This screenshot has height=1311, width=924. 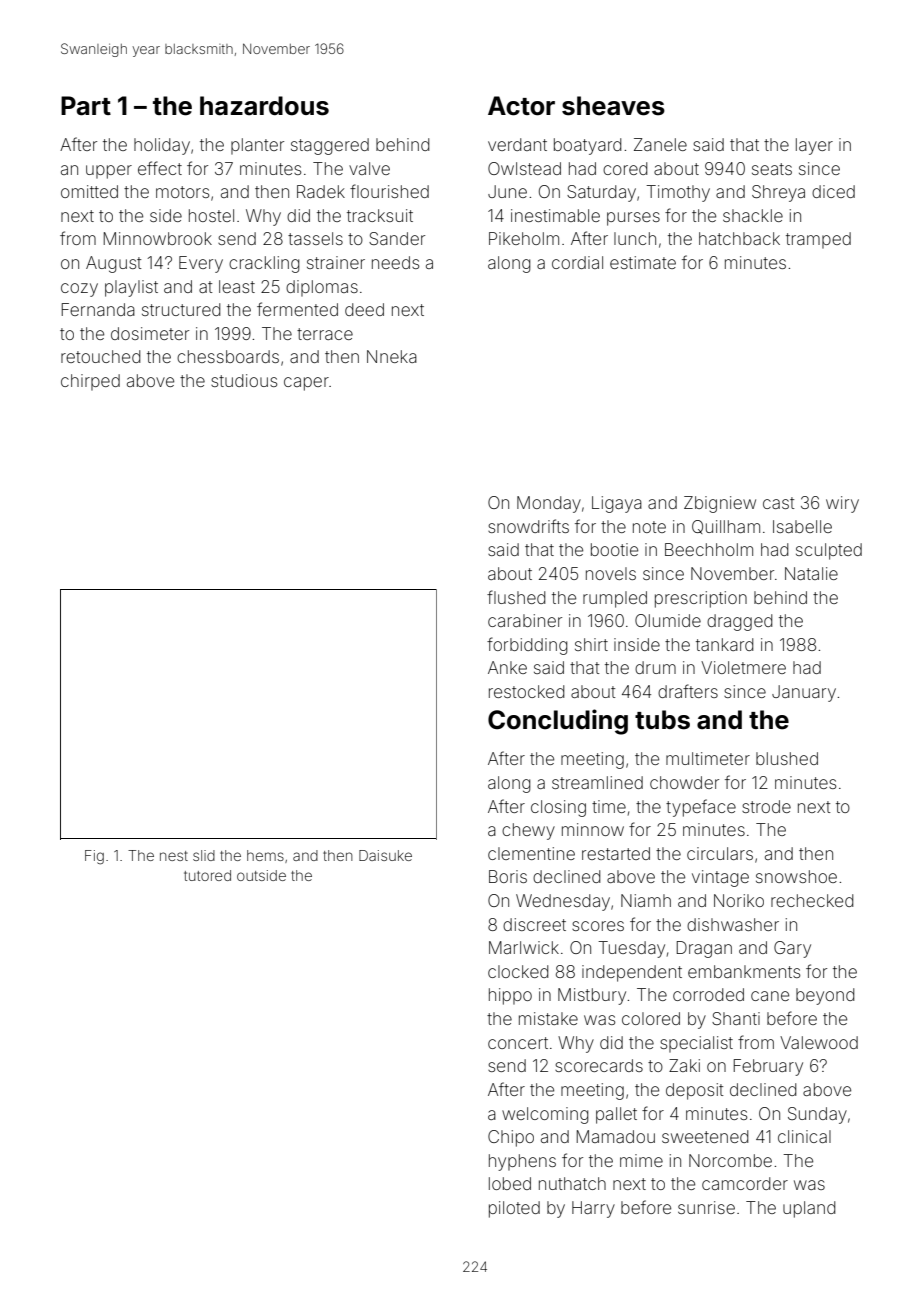 What do you see at coordinates (94, 857) in the screenshot?
I see `Fig` at bounding box center [94, 857].
